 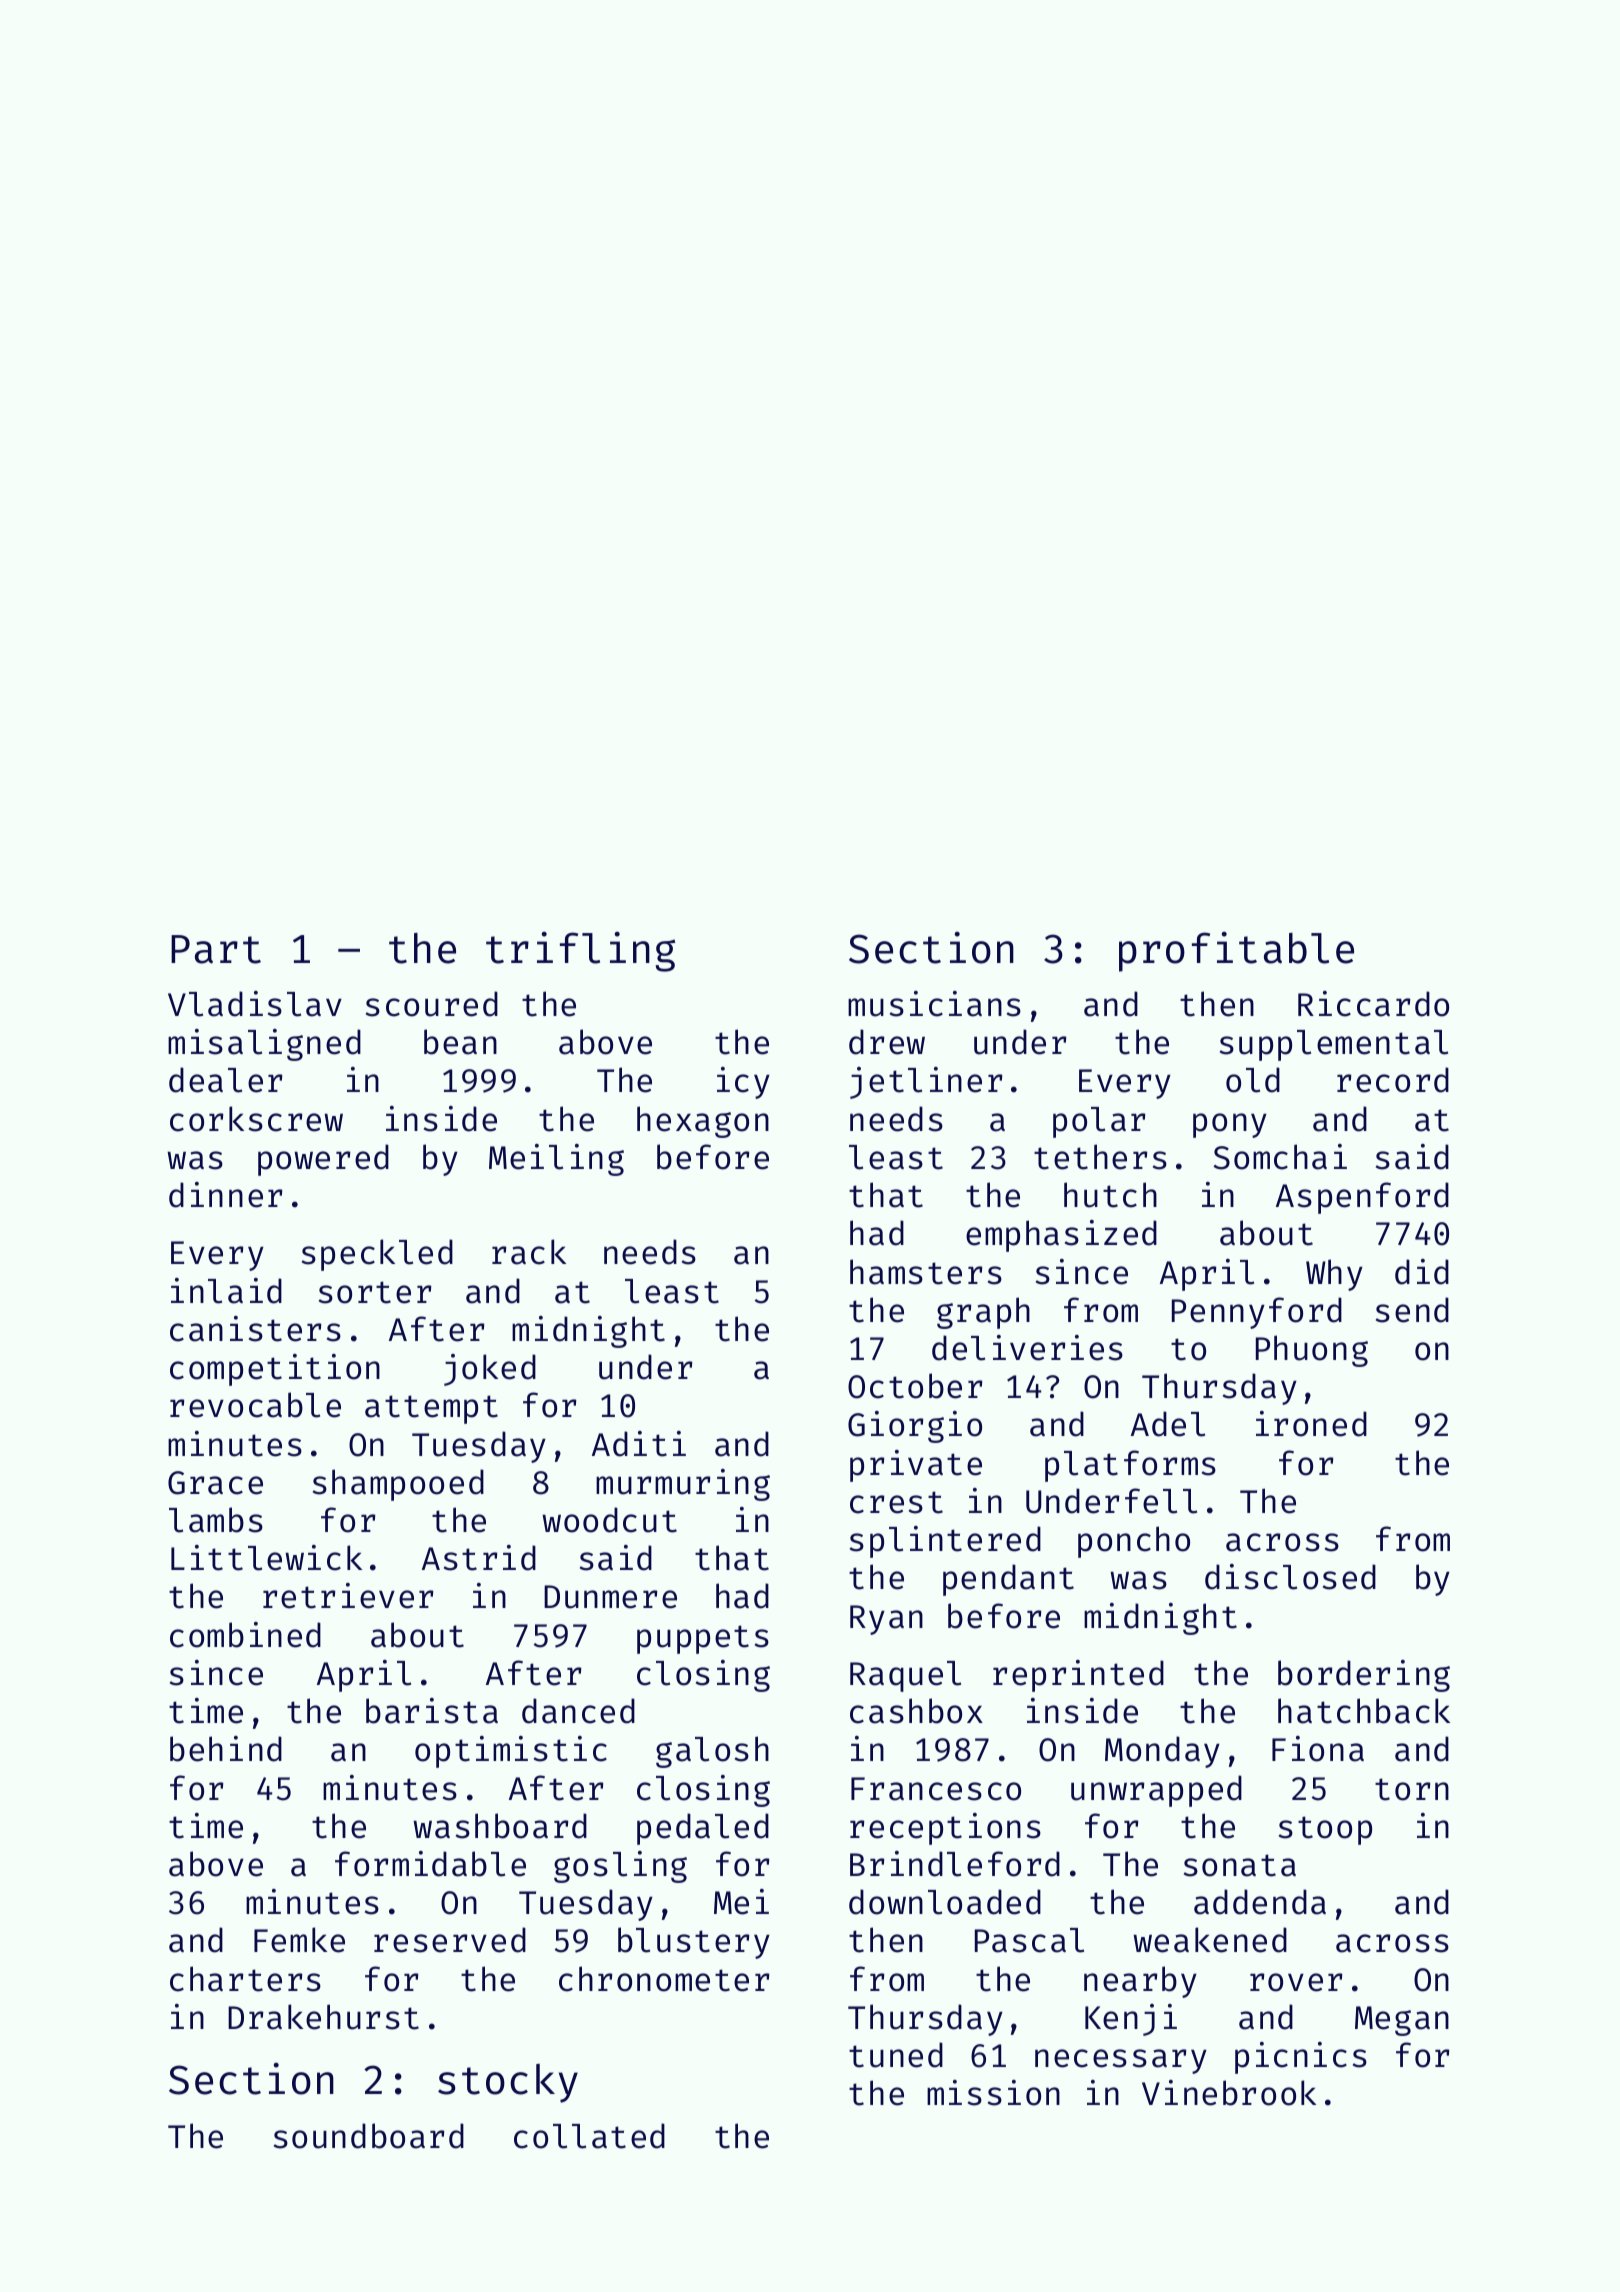 I want to click on hatchback, so click(x=1364, y=1711).
